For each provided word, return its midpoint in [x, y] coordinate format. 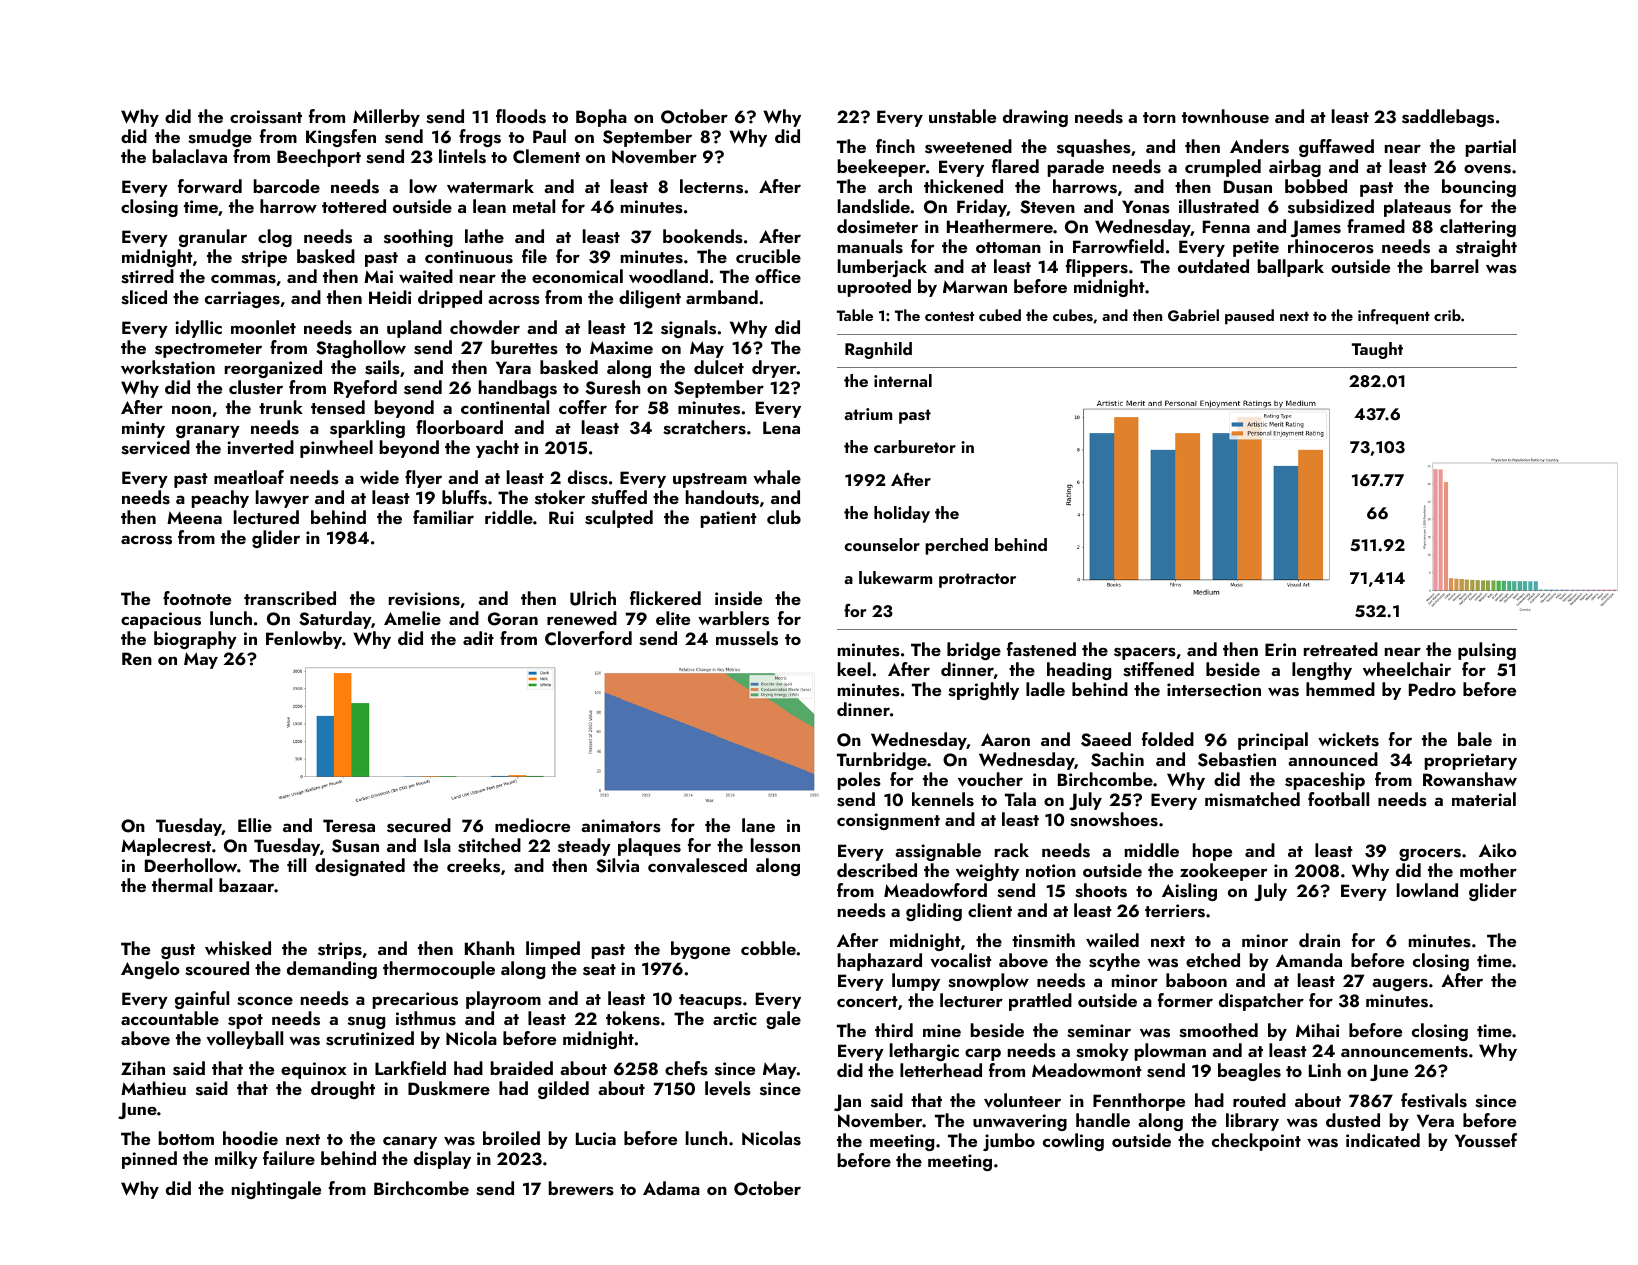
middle [1152, 850]
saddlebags [1448, 118]
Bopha [601, 118]
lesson [775, 845]
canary [410, 1142]
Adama [671, 1188]
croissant [266, 117]
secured [419, 825]
